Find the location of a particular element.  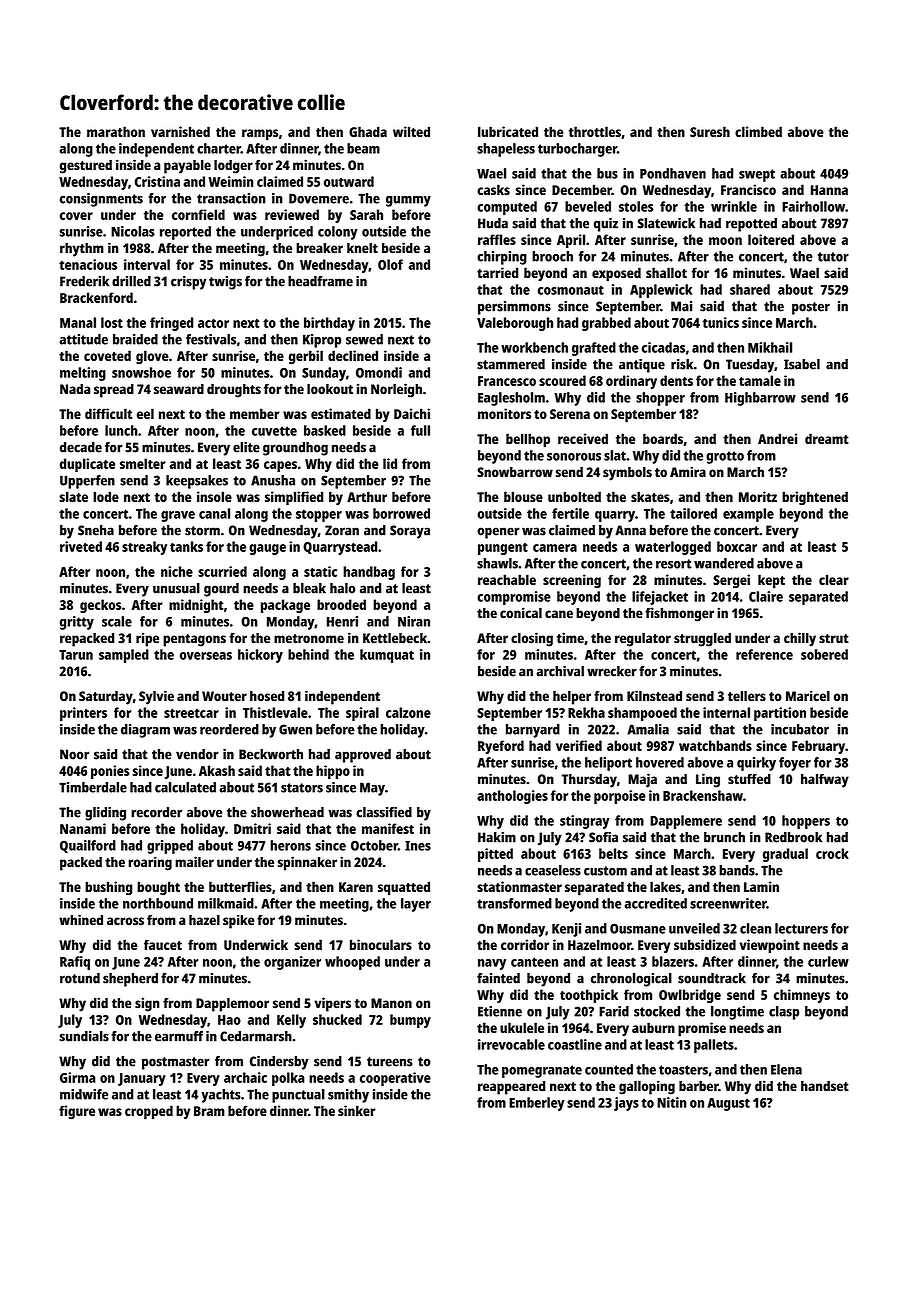

fertile is located at coordinates (570, 513).
